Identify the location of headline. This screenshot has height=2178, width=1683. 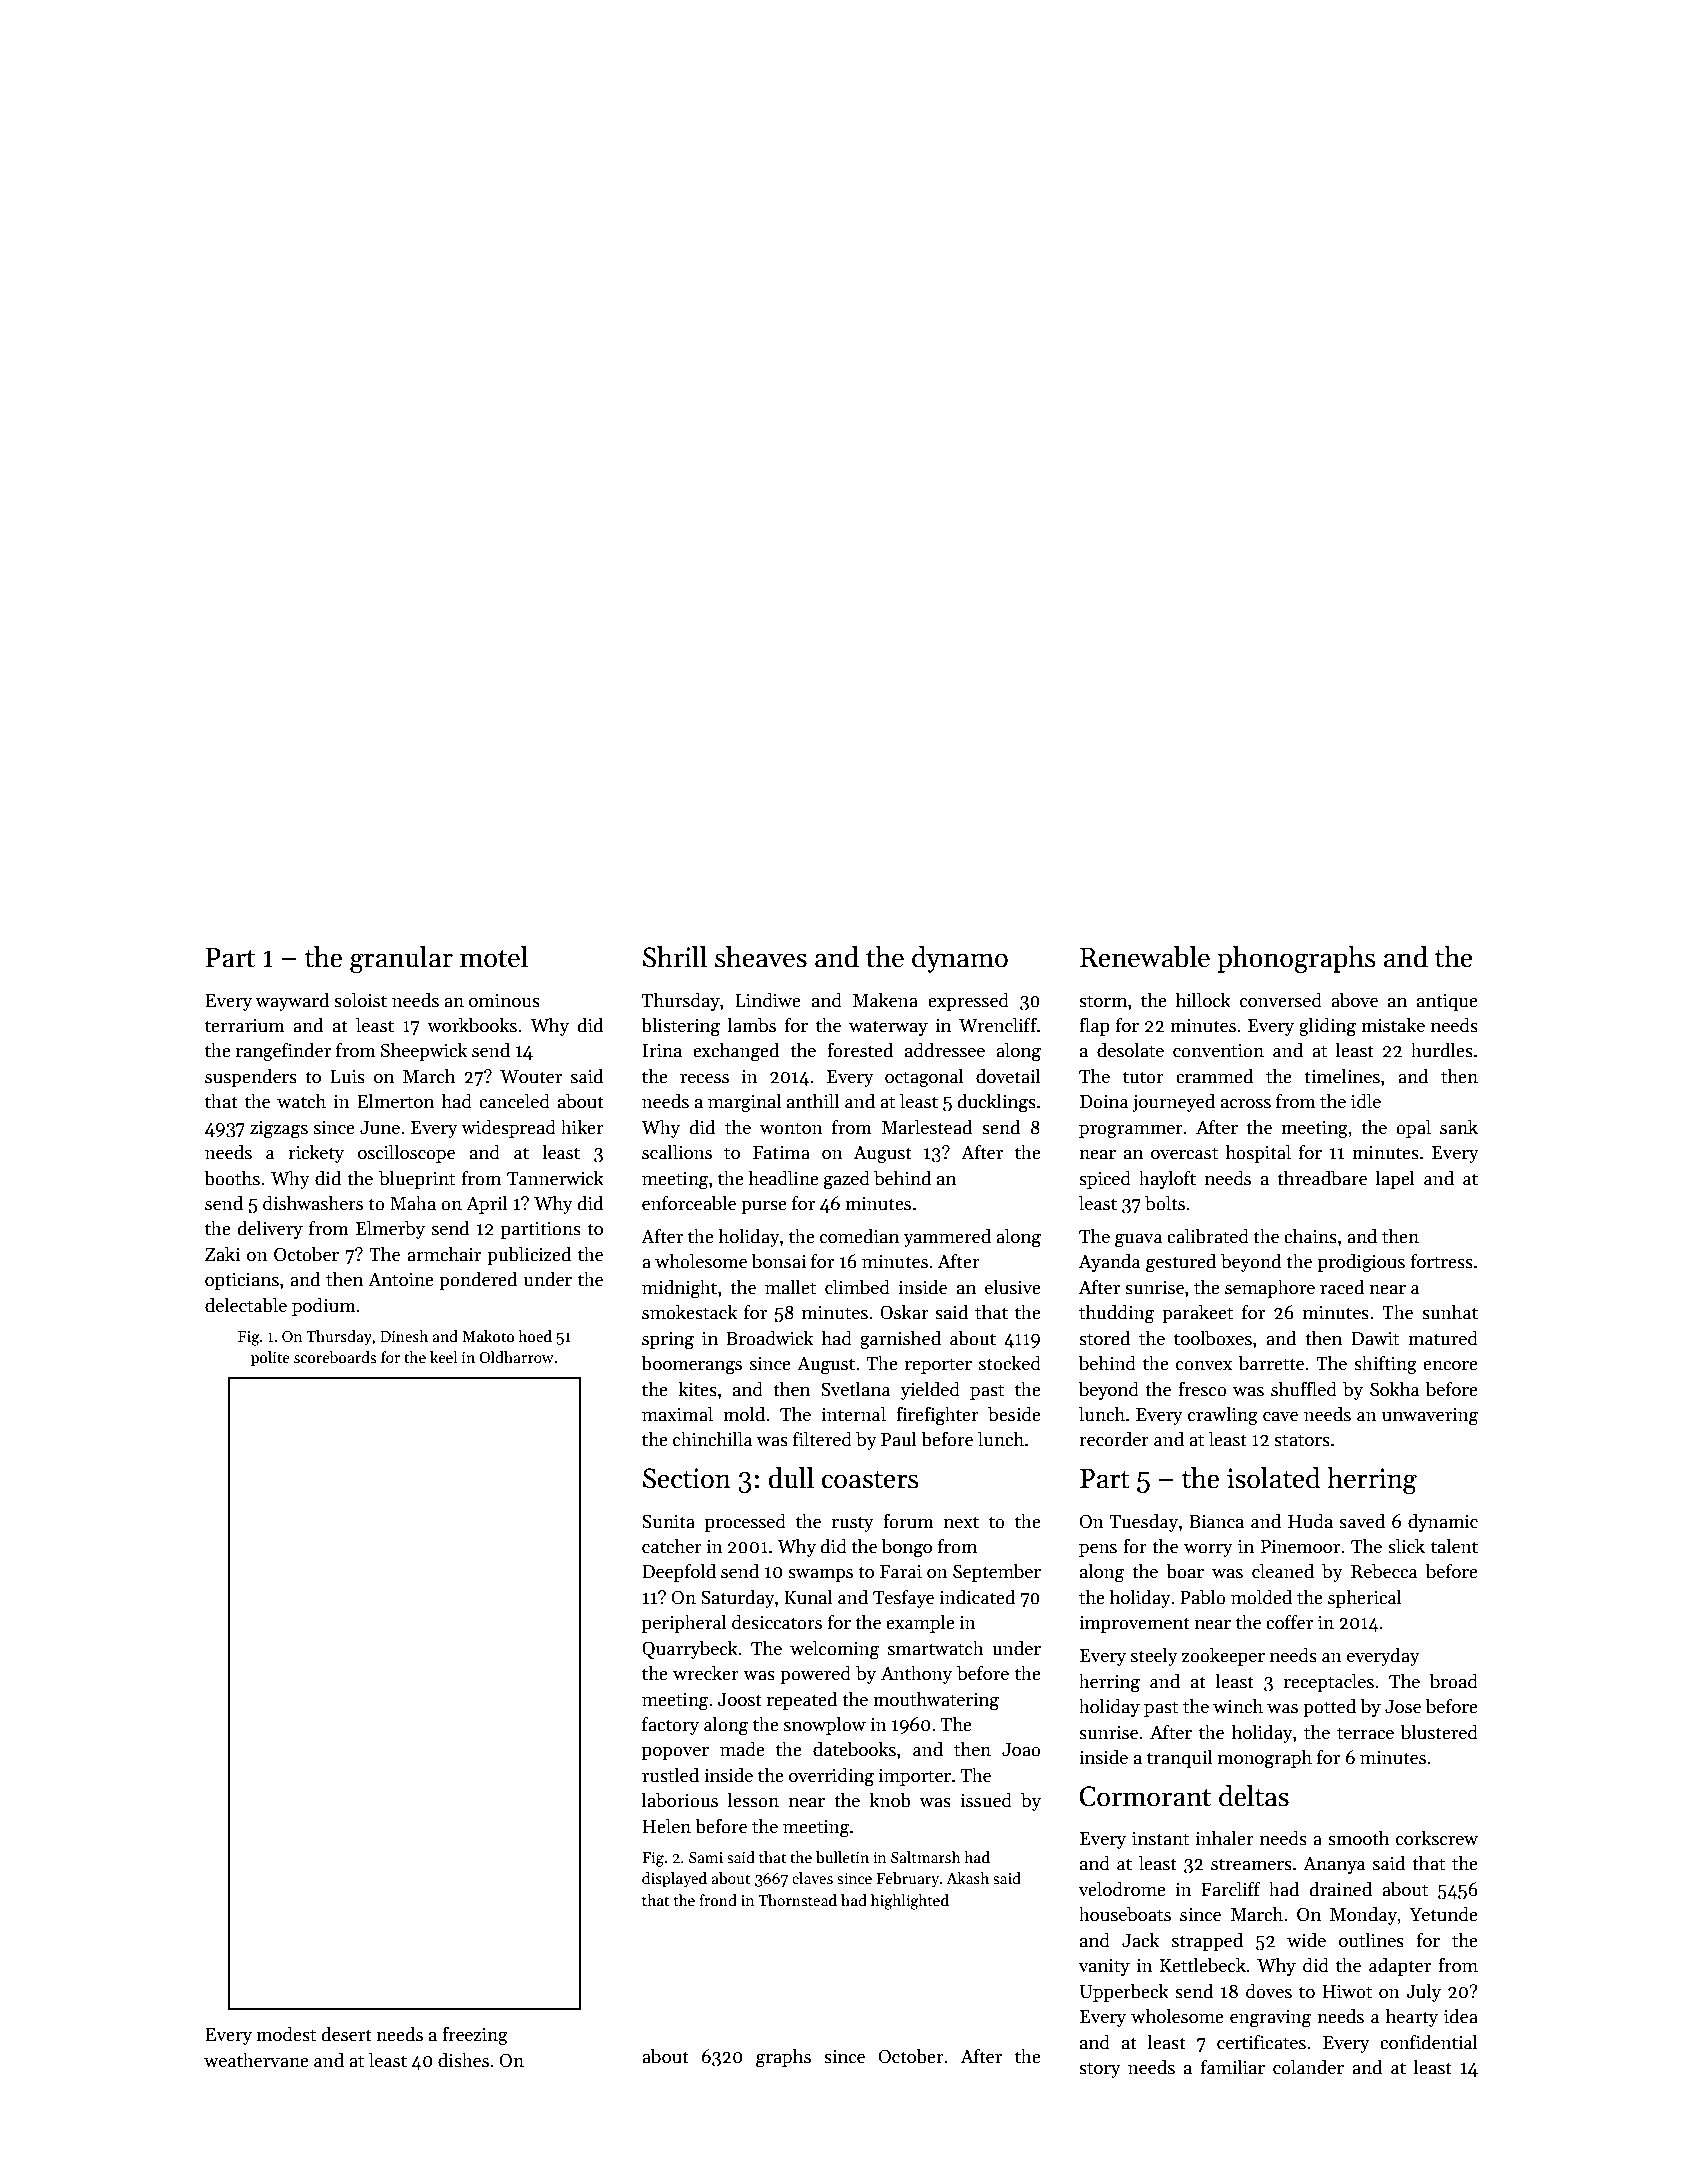
(783, 1178).
